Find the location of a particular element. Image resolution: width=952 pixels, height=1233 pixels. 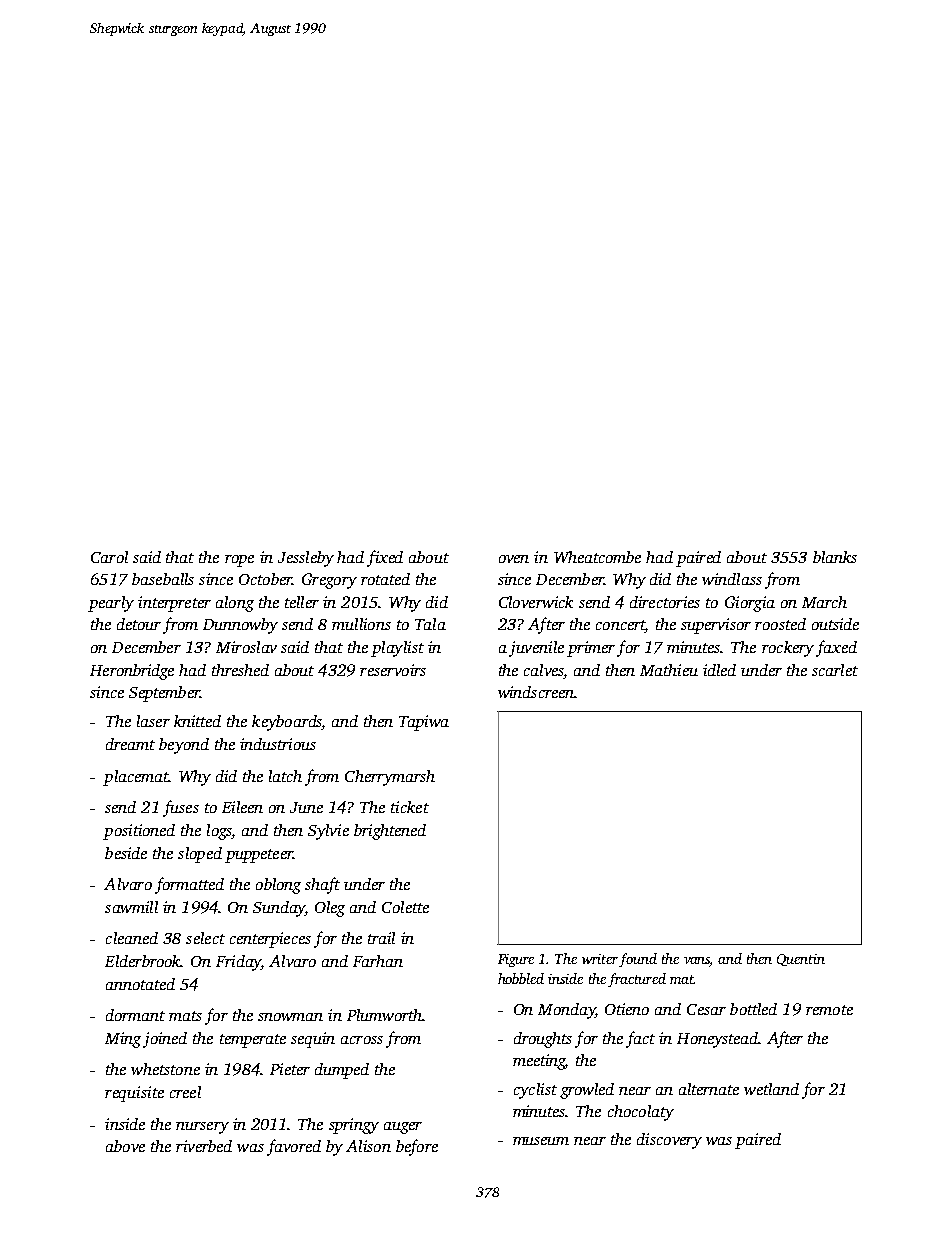

nursery is located at coordinates (202, 1128).
